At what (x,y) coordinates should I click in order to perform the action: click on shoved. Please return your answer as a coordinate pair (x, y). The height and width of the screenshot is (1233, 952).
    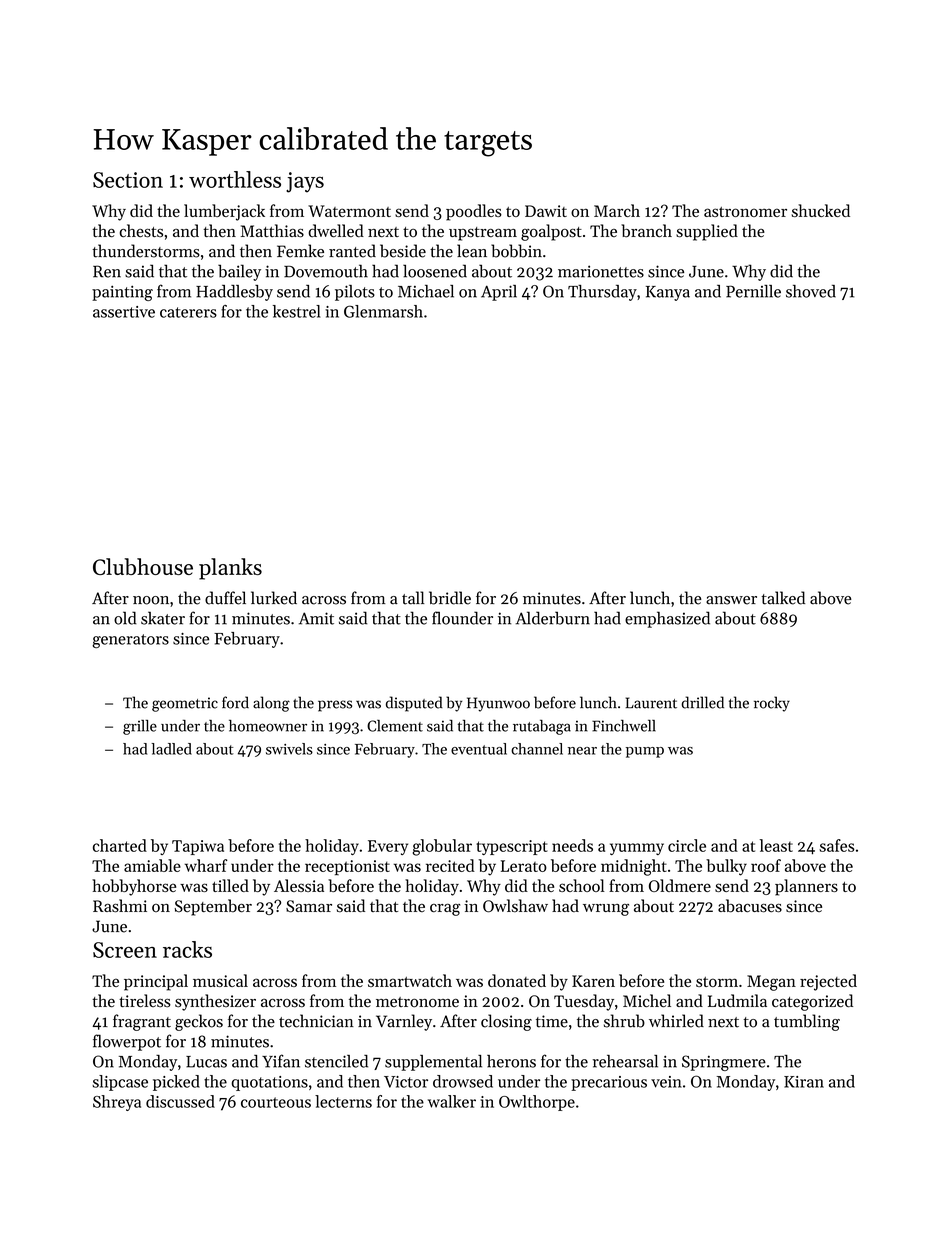
    Looking at the image, I should click on (811, 291).
